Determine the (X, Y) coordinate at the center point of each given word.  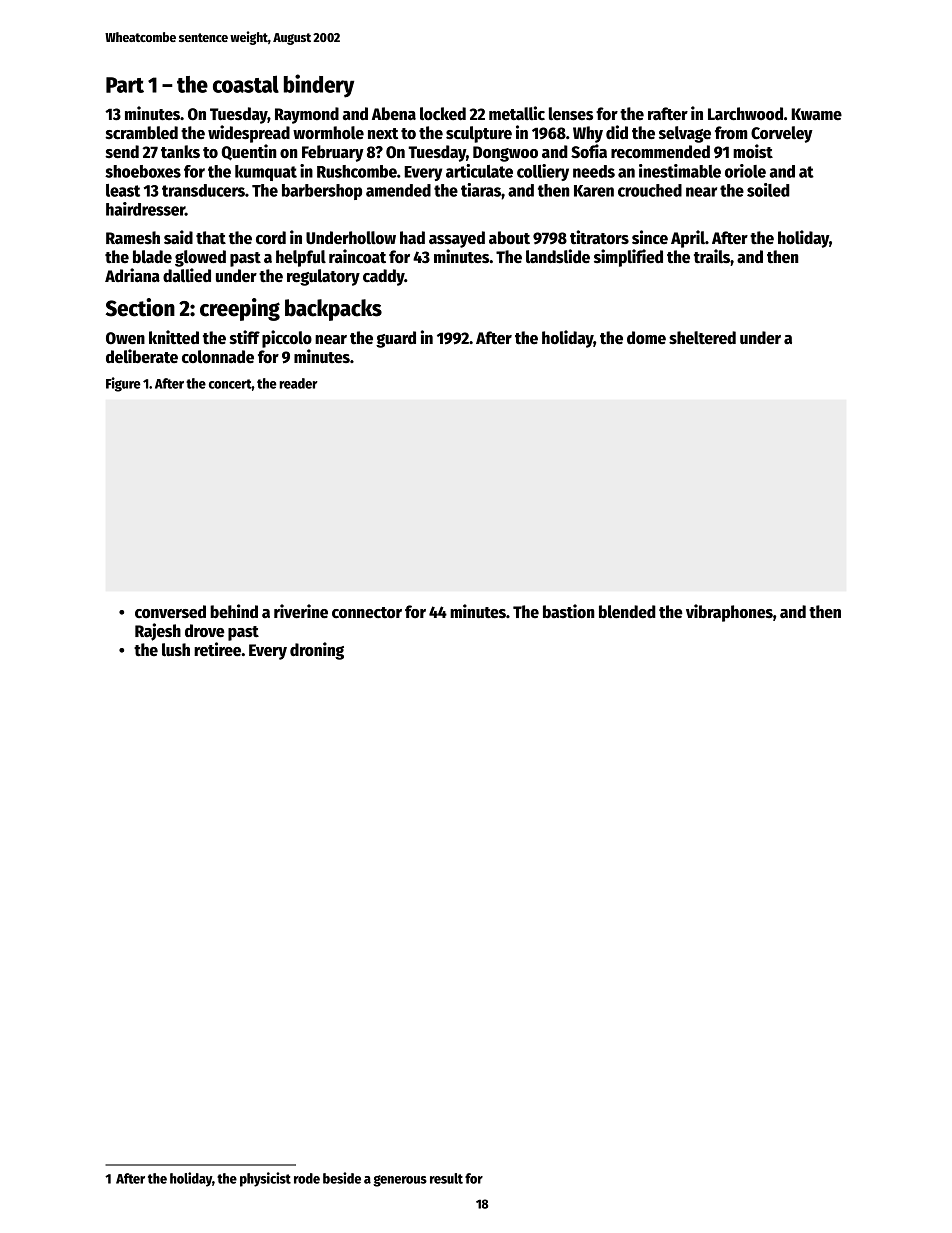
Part (125, 85)
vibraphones (729, 613)
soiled (768, 190)
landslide (558, 256)
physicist (265, 1179)
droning (317, 651)
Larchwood (745, 114)
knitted (174, 337)
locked (443, 114)
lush (176, 650)
